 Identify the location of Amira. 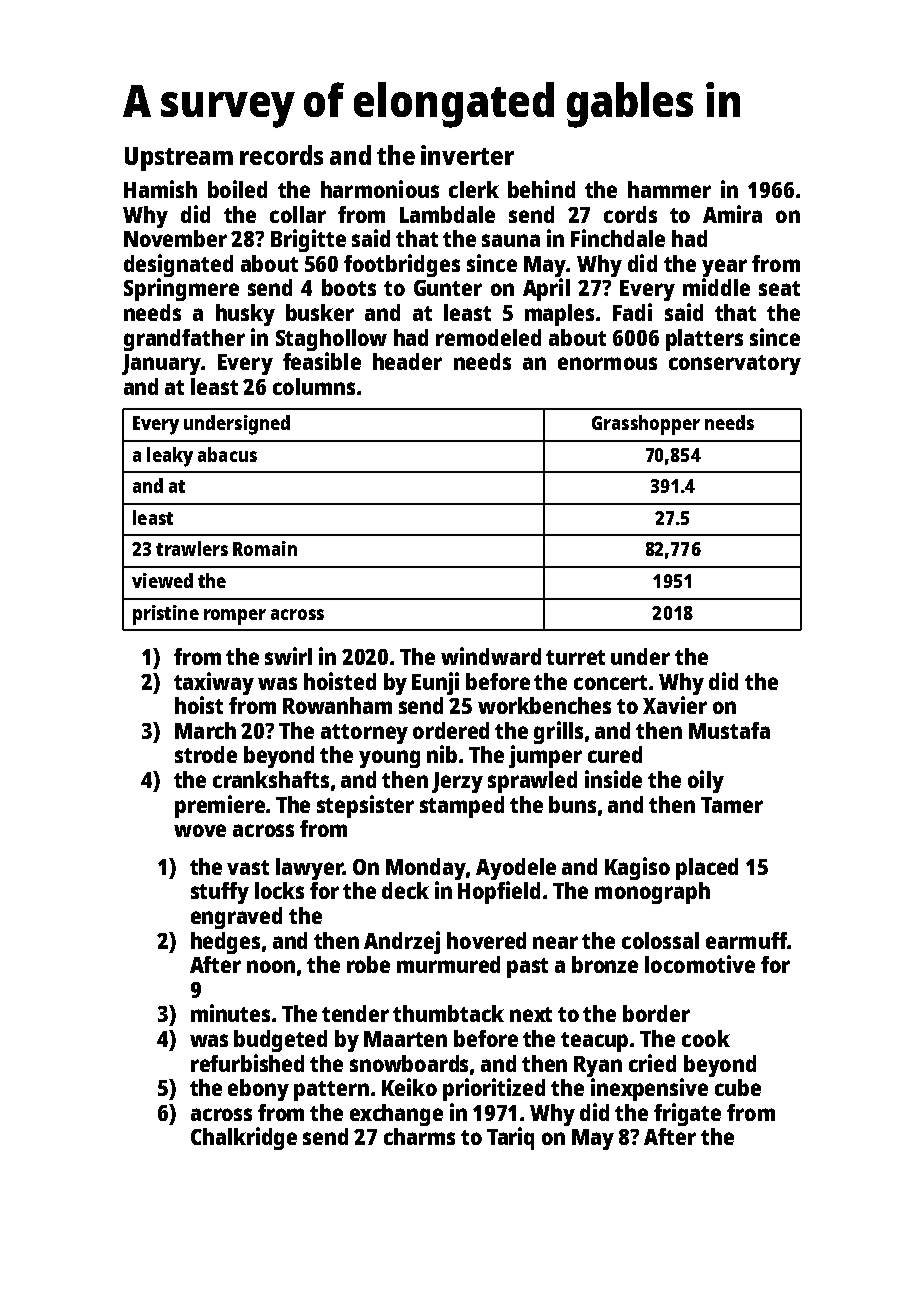
(732, 214).
